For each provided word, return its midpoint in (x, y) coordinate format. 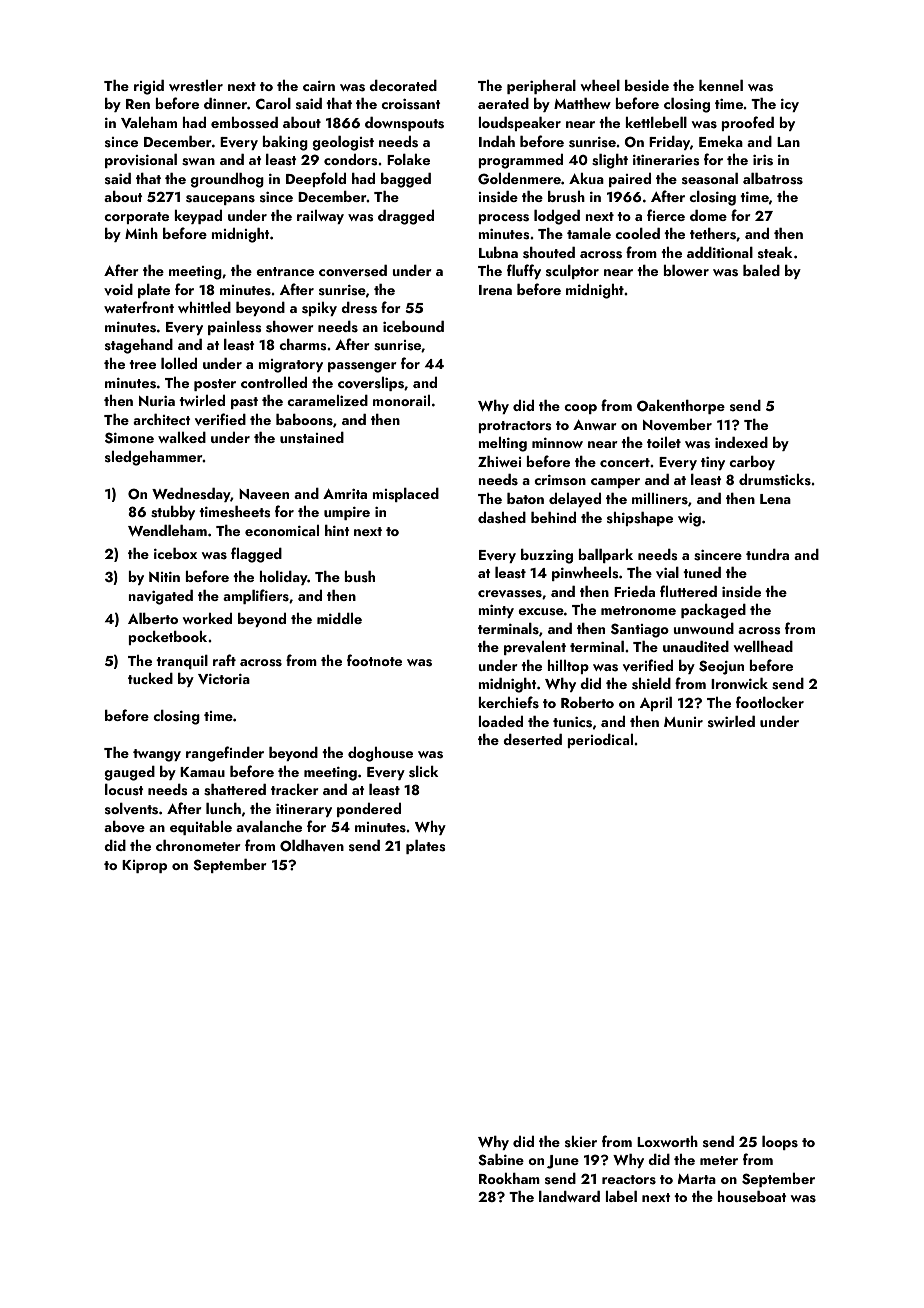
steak (775, 253)
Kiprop (144, 866)
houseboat (752, 1197)
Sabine (501, 1160)
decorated (403, 85)
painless (235, 328)
